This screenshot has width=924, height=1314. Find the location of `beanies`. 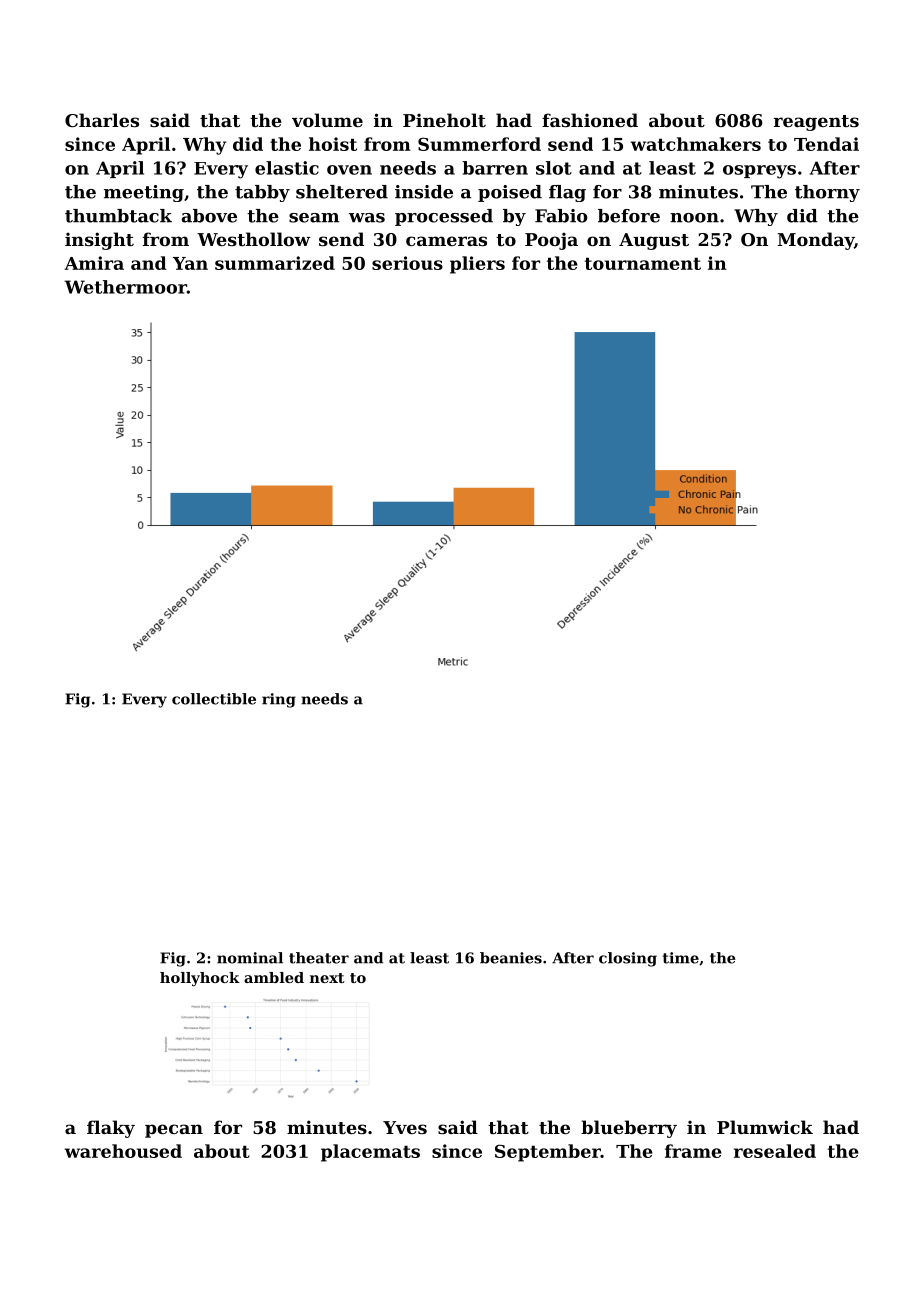

beanies is located at coordinates (511, 958).
